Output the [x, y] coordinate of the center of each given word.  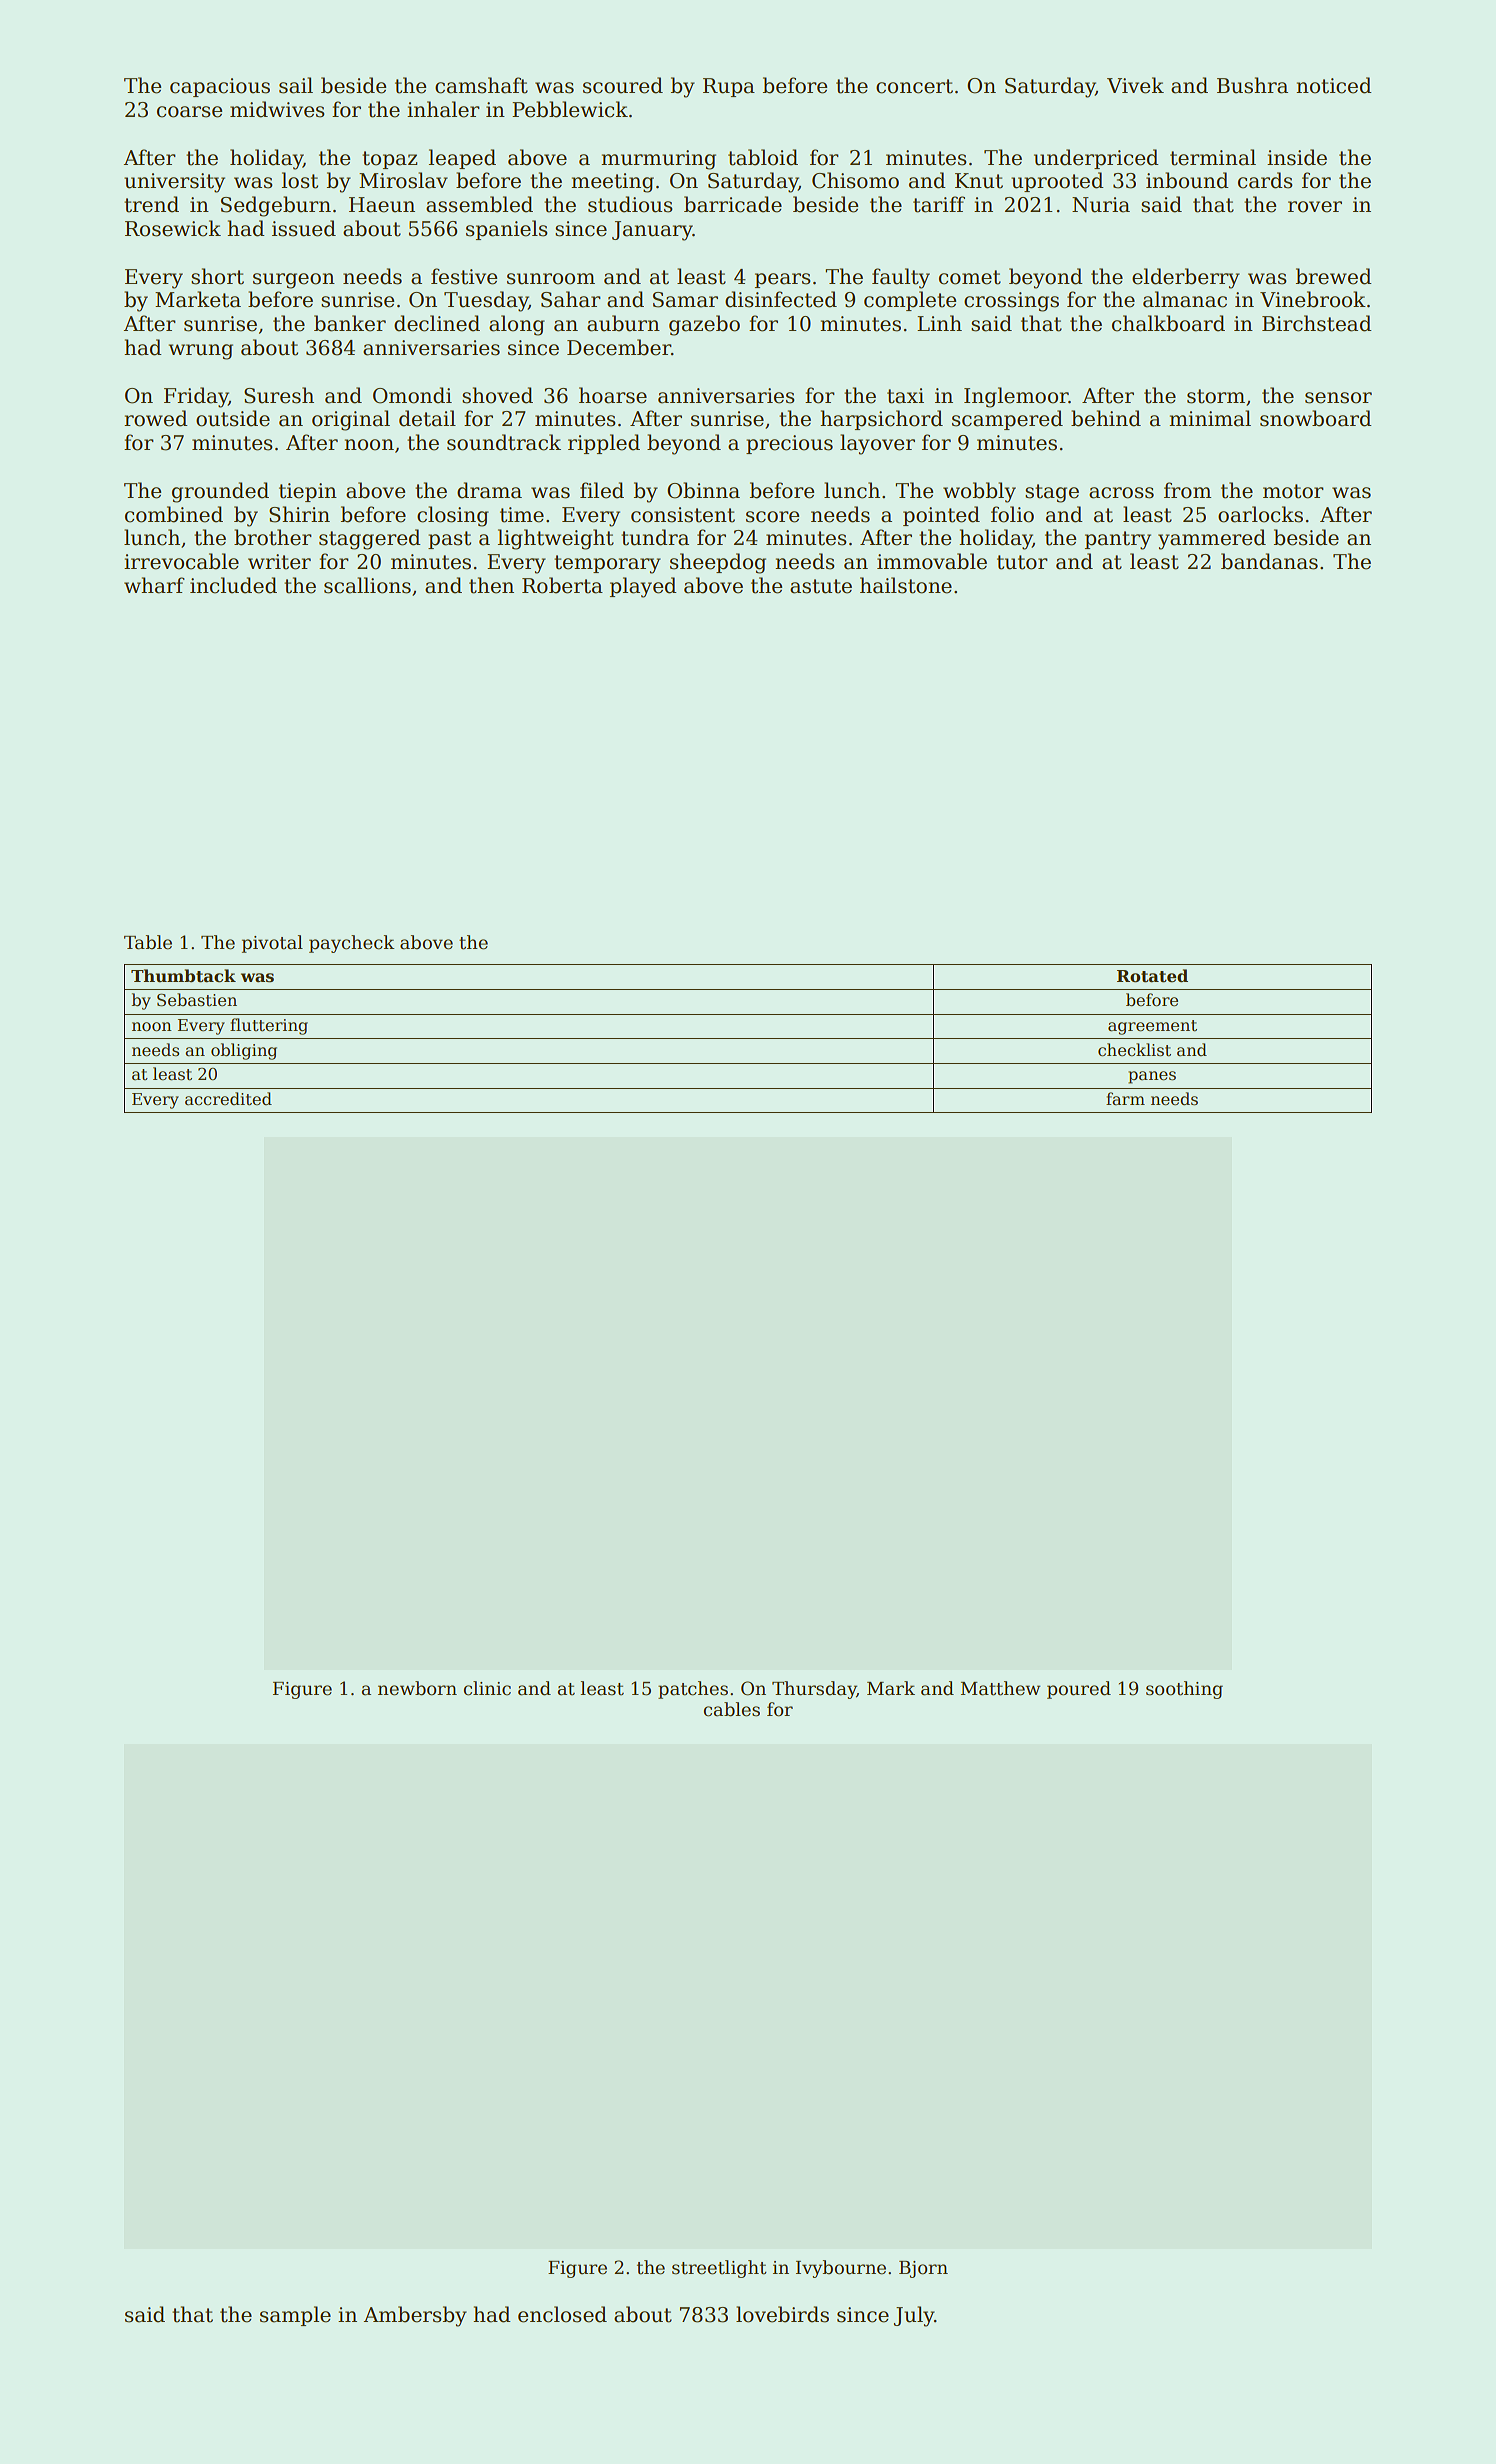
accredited [228, 1099]
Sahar [571, 299]
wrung [200, 352]
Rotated [1152, 976]
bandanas [1269, 561]
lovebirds [782, 2314]
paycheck [352, 944]
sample [295, 2316]
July [914, 2316]
